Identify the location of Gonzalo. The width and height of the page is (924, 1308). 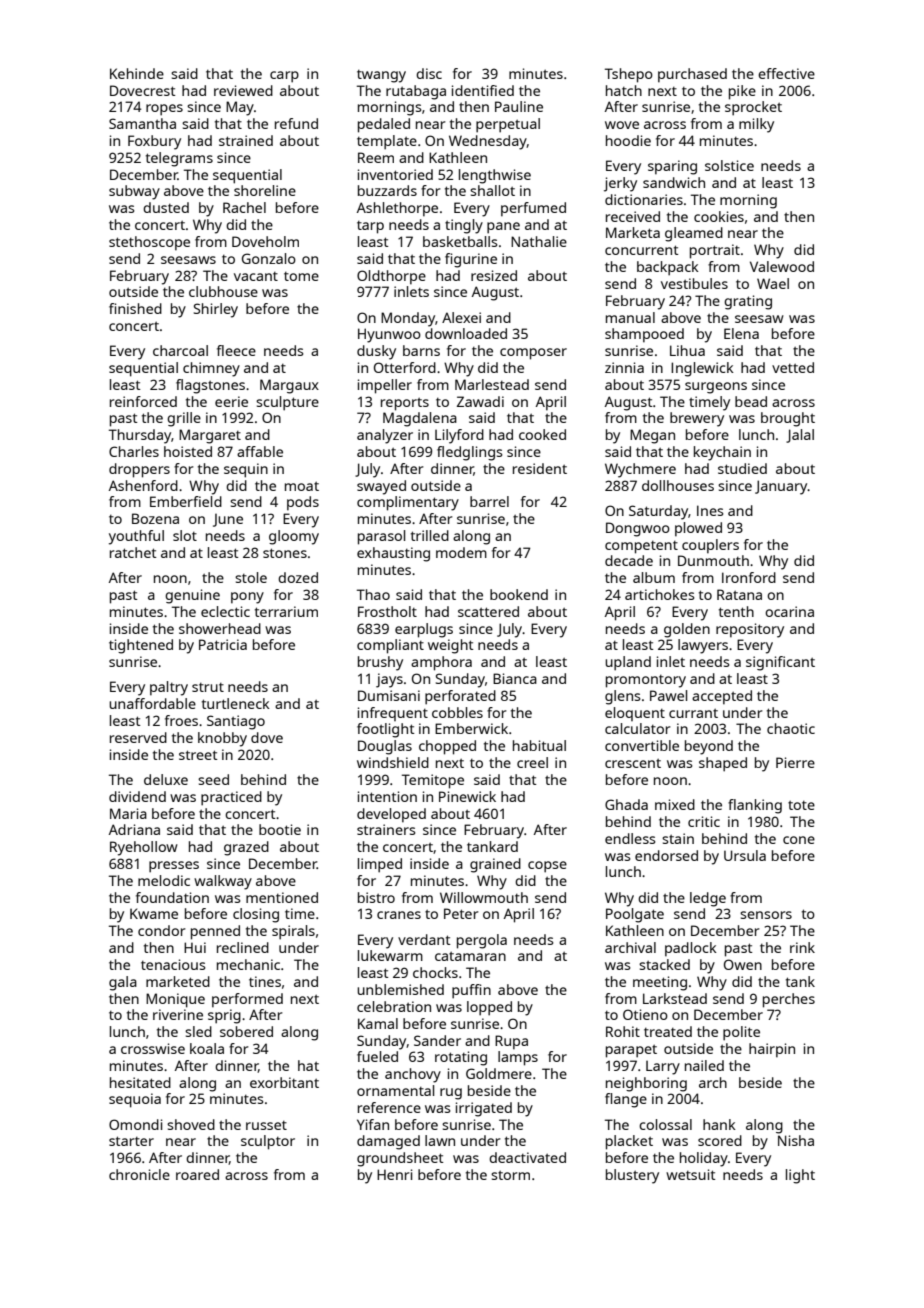
(269, 258).
